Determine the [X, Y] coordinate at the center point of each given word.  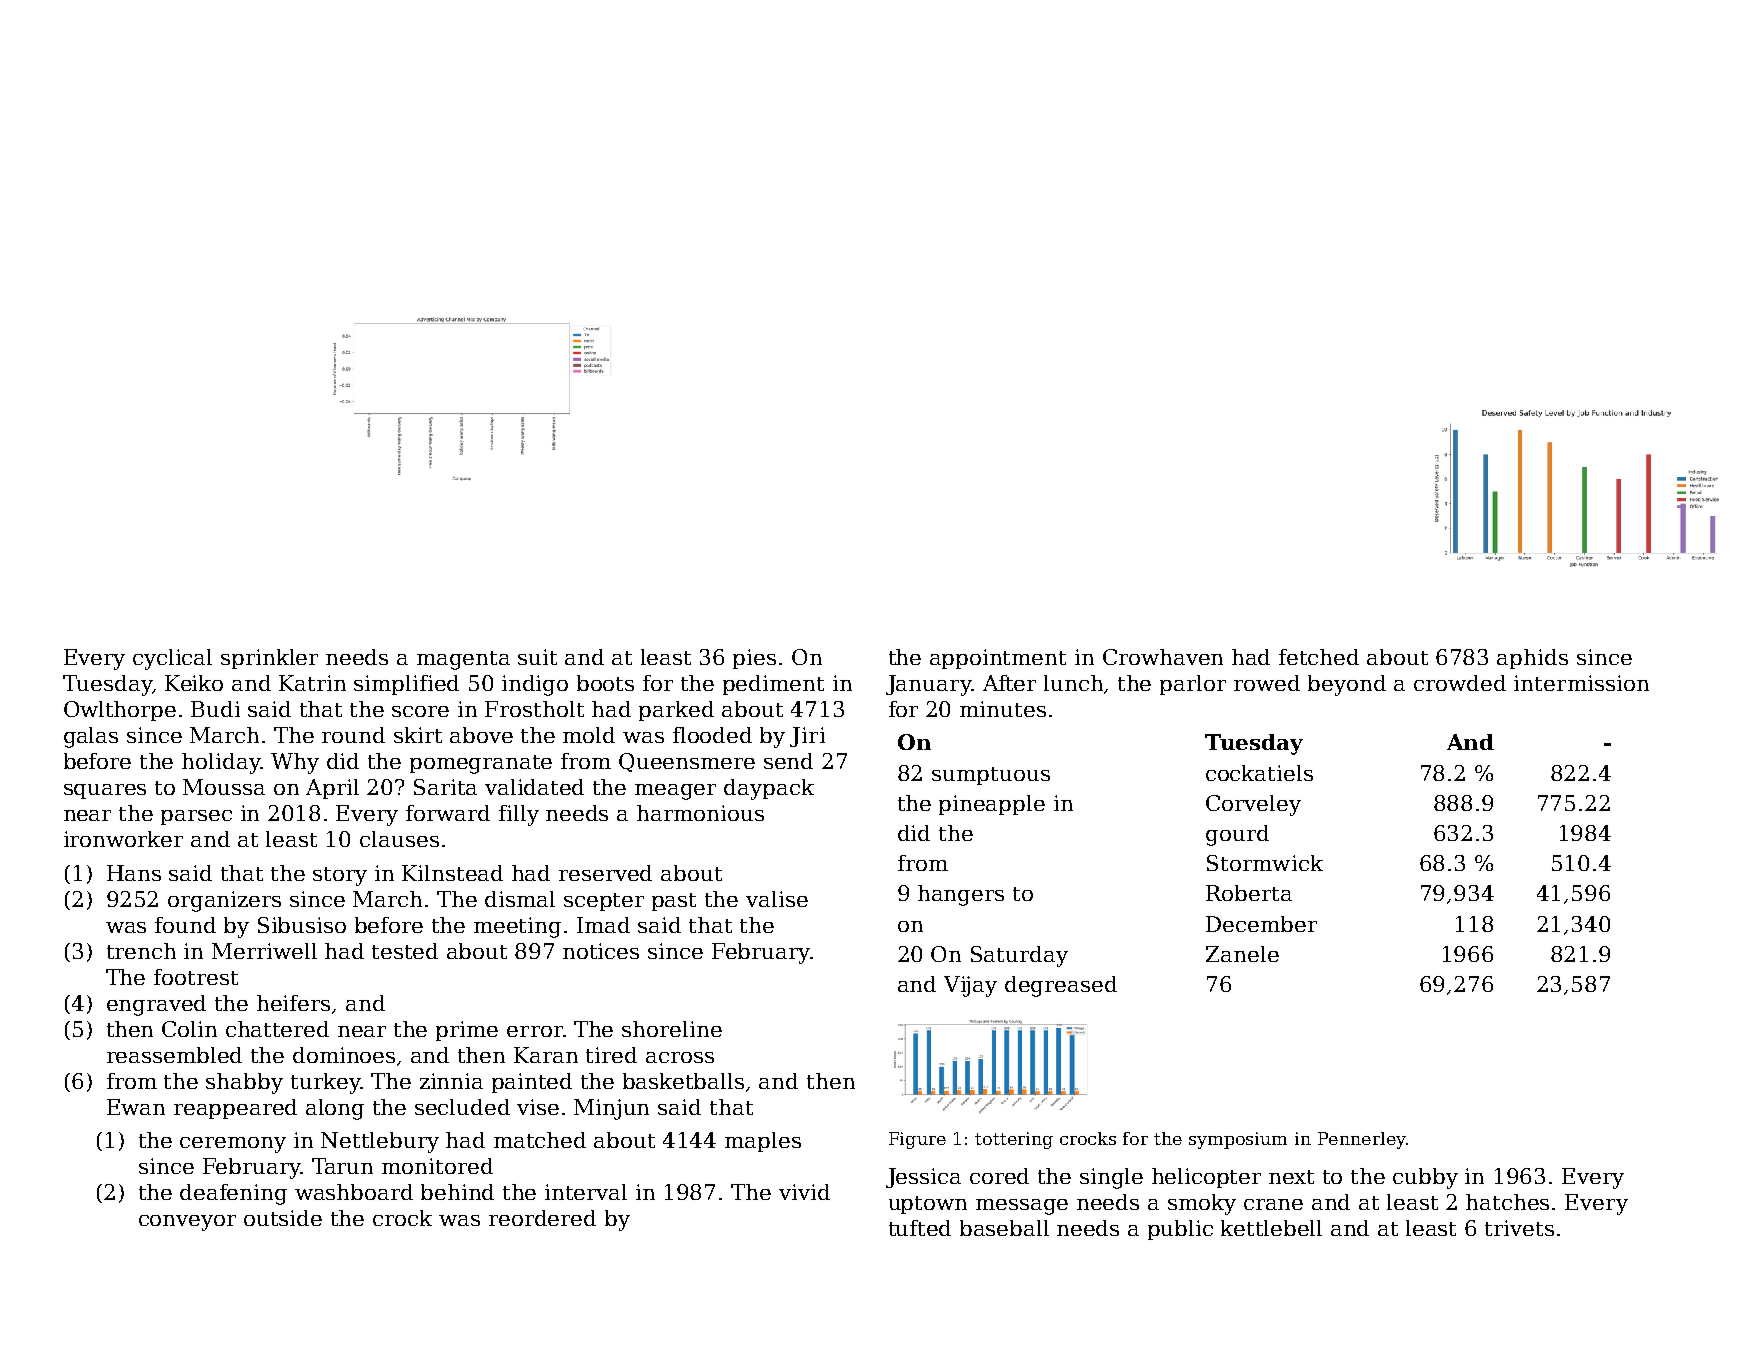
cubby [1425, 1178]
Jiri [807, 737]
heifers [293, 1003]
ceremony [233, 1145]
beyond [1347, 685]
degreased [1061, 986]
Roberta [1249, 893]
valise [777, 899]
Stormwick [1265, 863]
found [185, 925]
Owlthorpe [120, 711]
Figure [917, 1140]
